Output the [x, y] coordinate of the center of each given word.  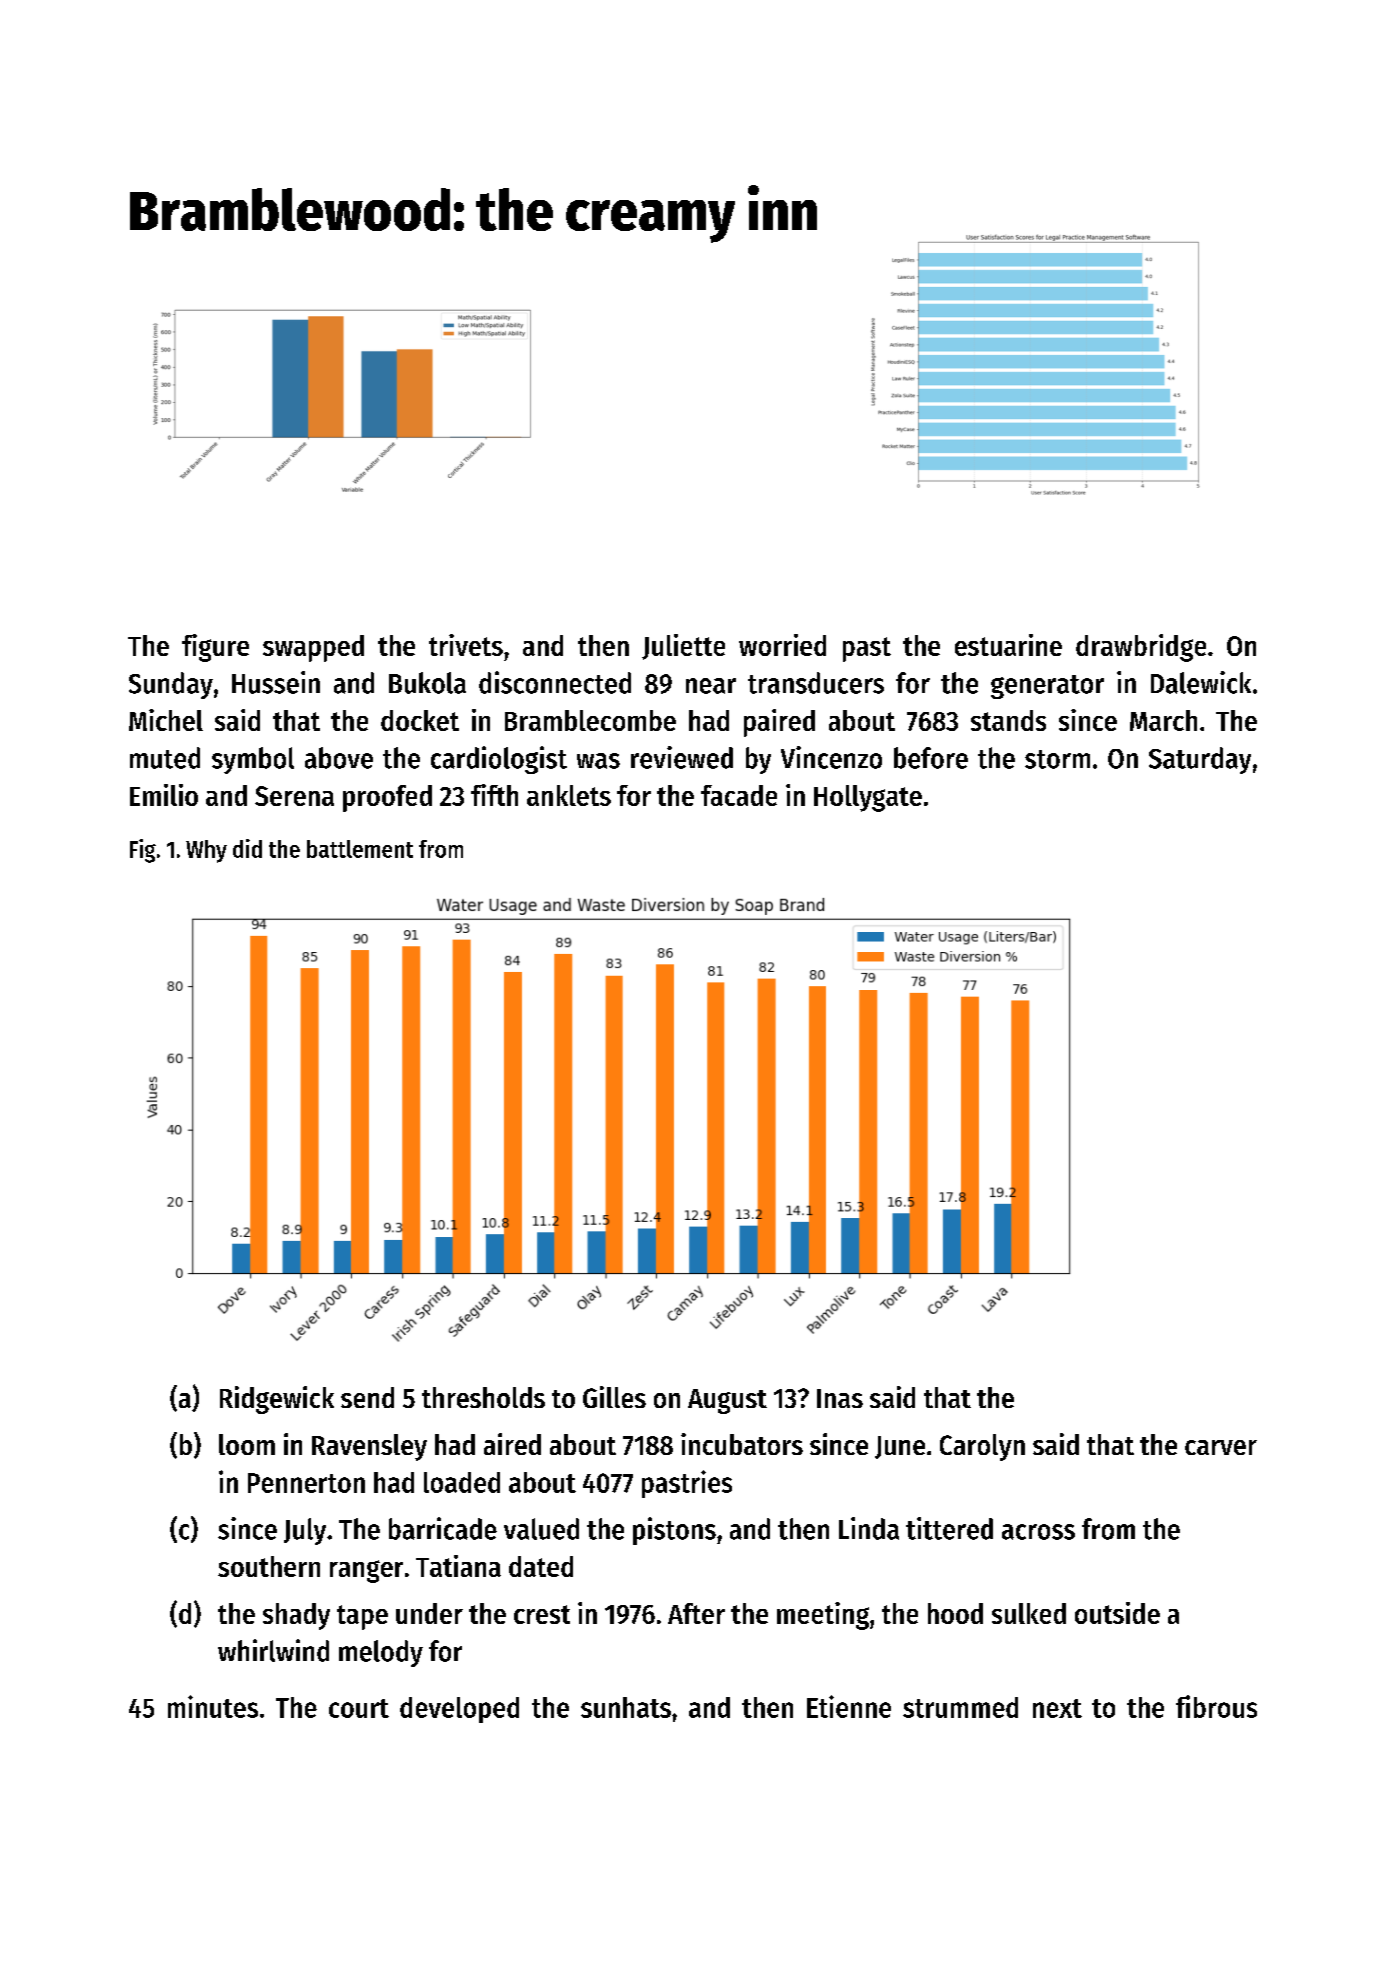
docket [420, 720]
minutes [213, 1706]
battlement [360, 849]
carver [1221, 1447]
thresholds [483, 1397]
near [711, 686]
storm [1057, 759]
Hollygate [868, 798]
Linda [869, 1528]
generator [1047, 687]
